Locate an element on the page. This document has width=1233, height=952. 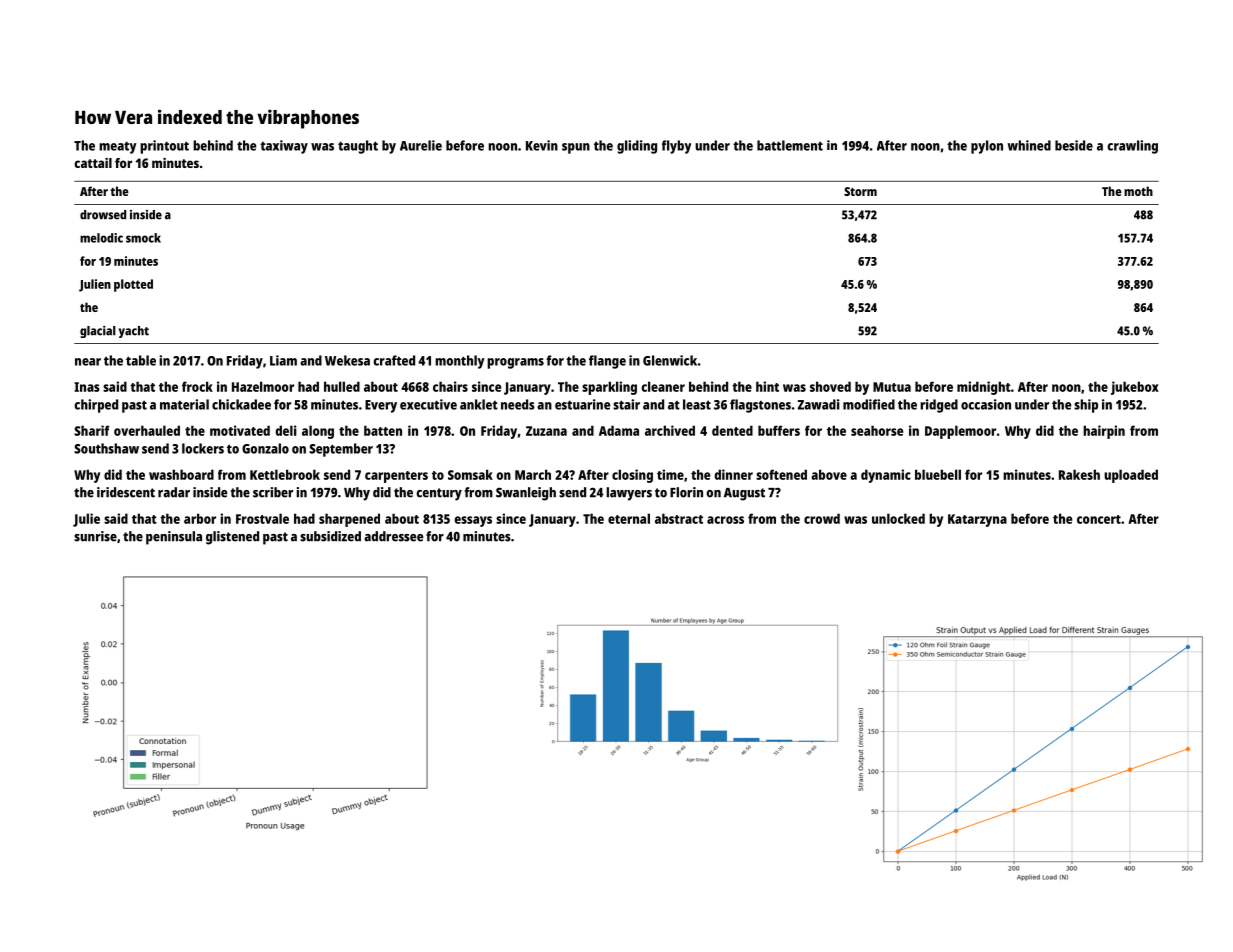
printout is located at coordinates (164, 147).
